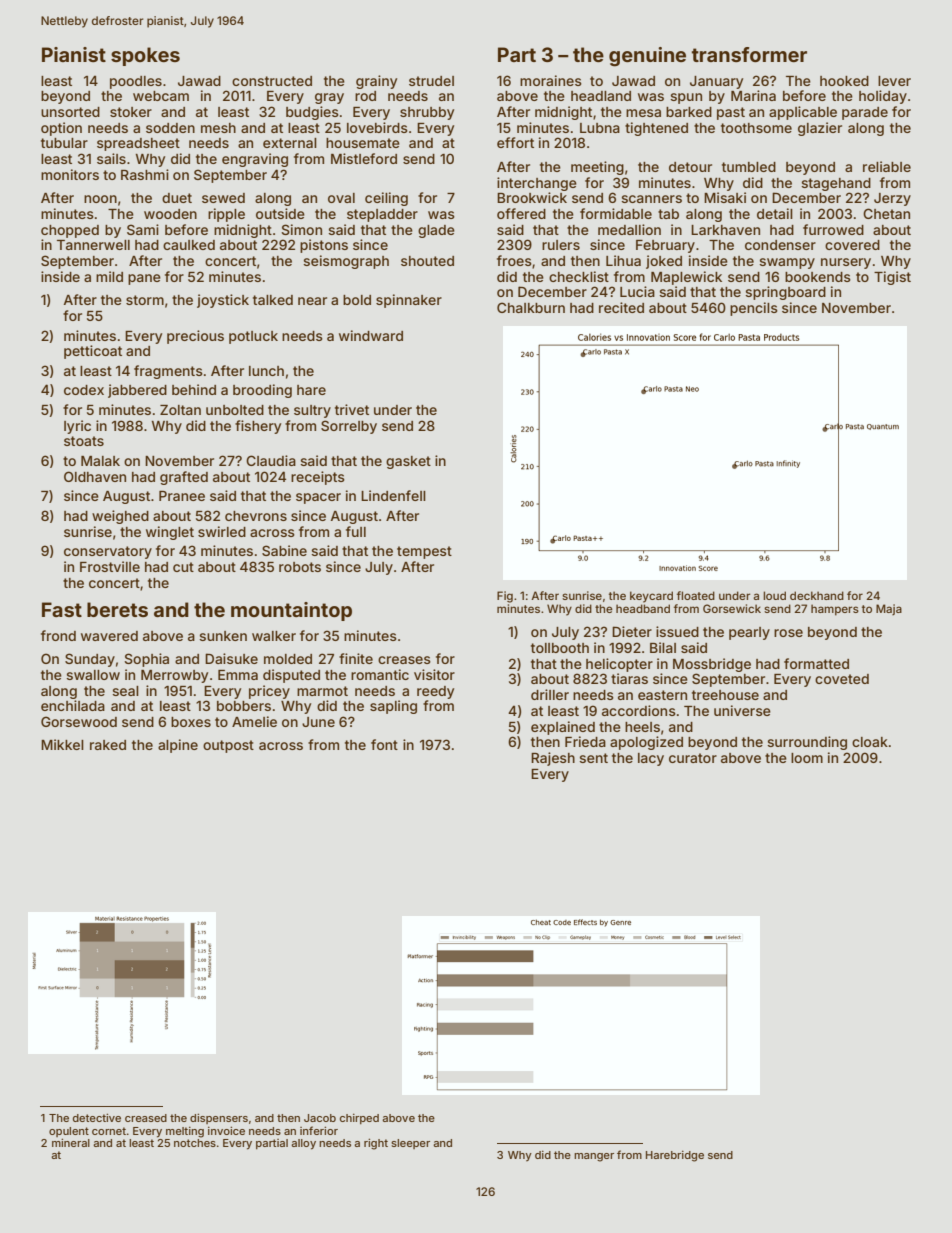  What do you see at coordinates (359, 1118) in the screenshot?
I see `chirped` at bounding box center [359, 1118].
